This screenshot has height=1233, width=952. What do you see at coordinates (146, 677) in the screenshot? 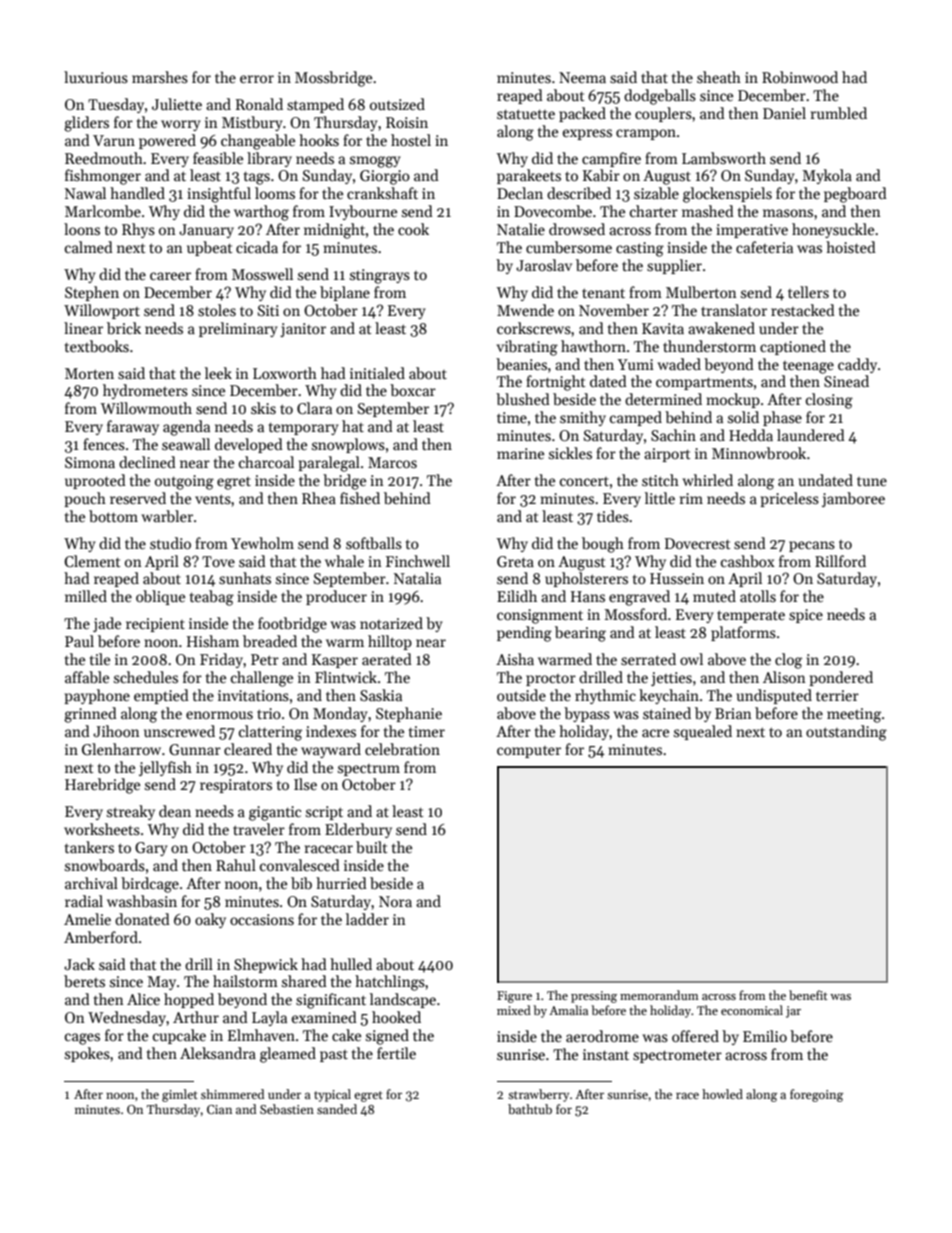
I see `schedules` at bounding box center [146, 677].
